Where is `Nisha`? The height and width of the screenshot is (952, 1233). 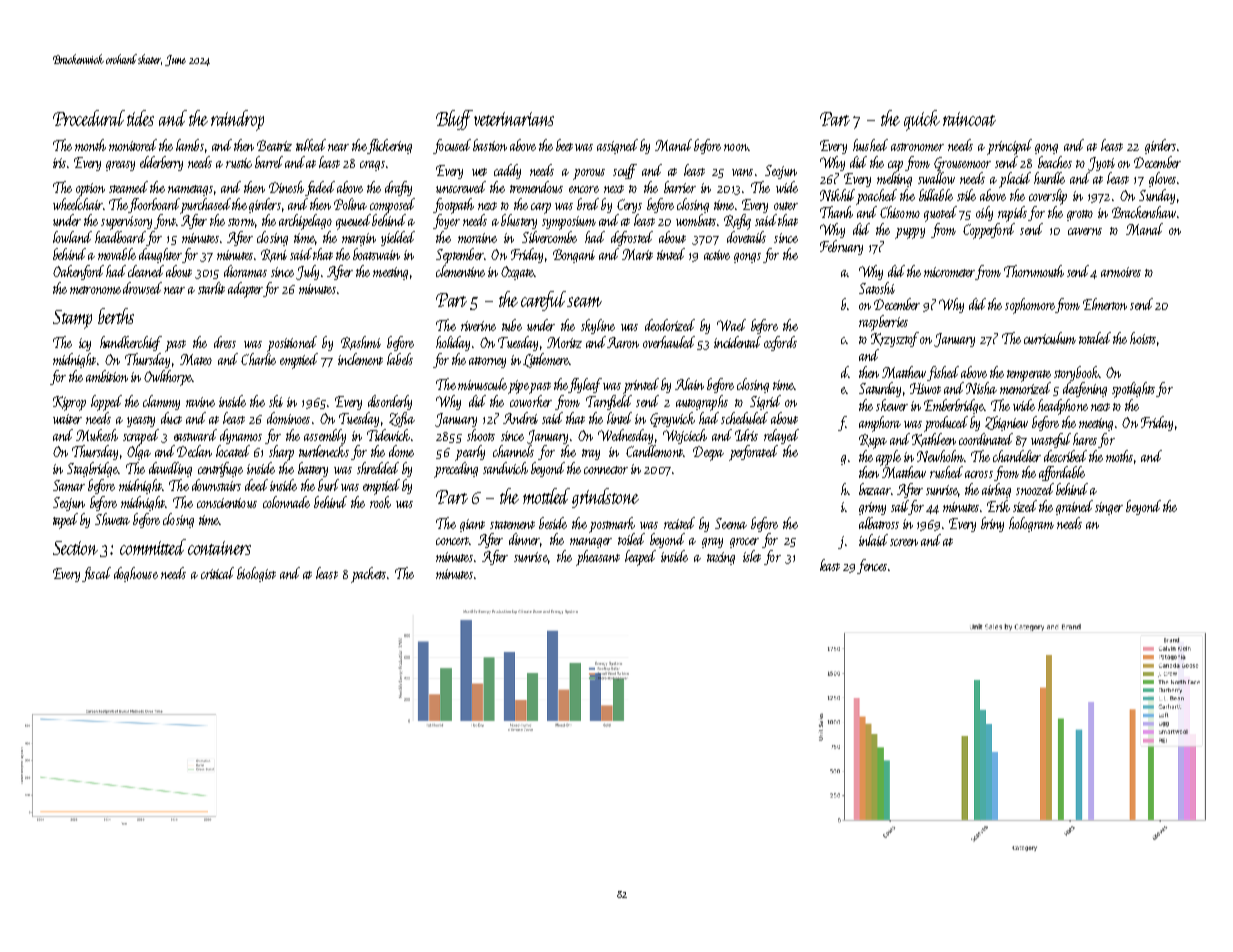 Nisha is located at coordinates (981, 388).
